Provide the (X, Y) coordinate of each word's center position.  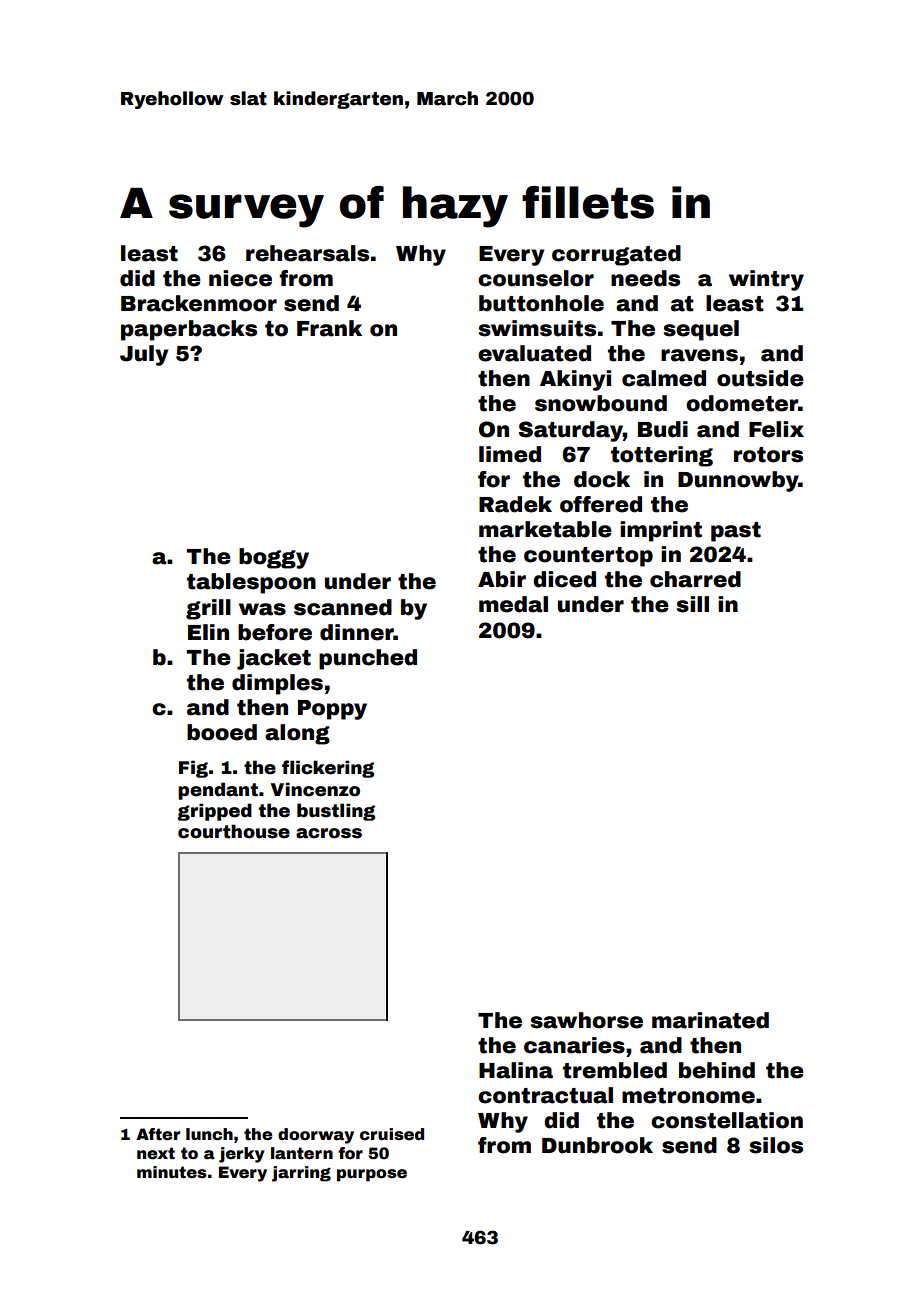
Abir (502, 579)
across (329, 833)
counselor (536, 278)
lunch (209, 1134)
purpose (372, 1175)
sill (693, 604)
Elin (208, 632)
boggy (274, 558)
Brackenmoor (199, 303)
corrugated (616, 255)
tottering (662, 456)
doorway (316, 1136)
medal (513, 604)
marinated (710, 1020)
